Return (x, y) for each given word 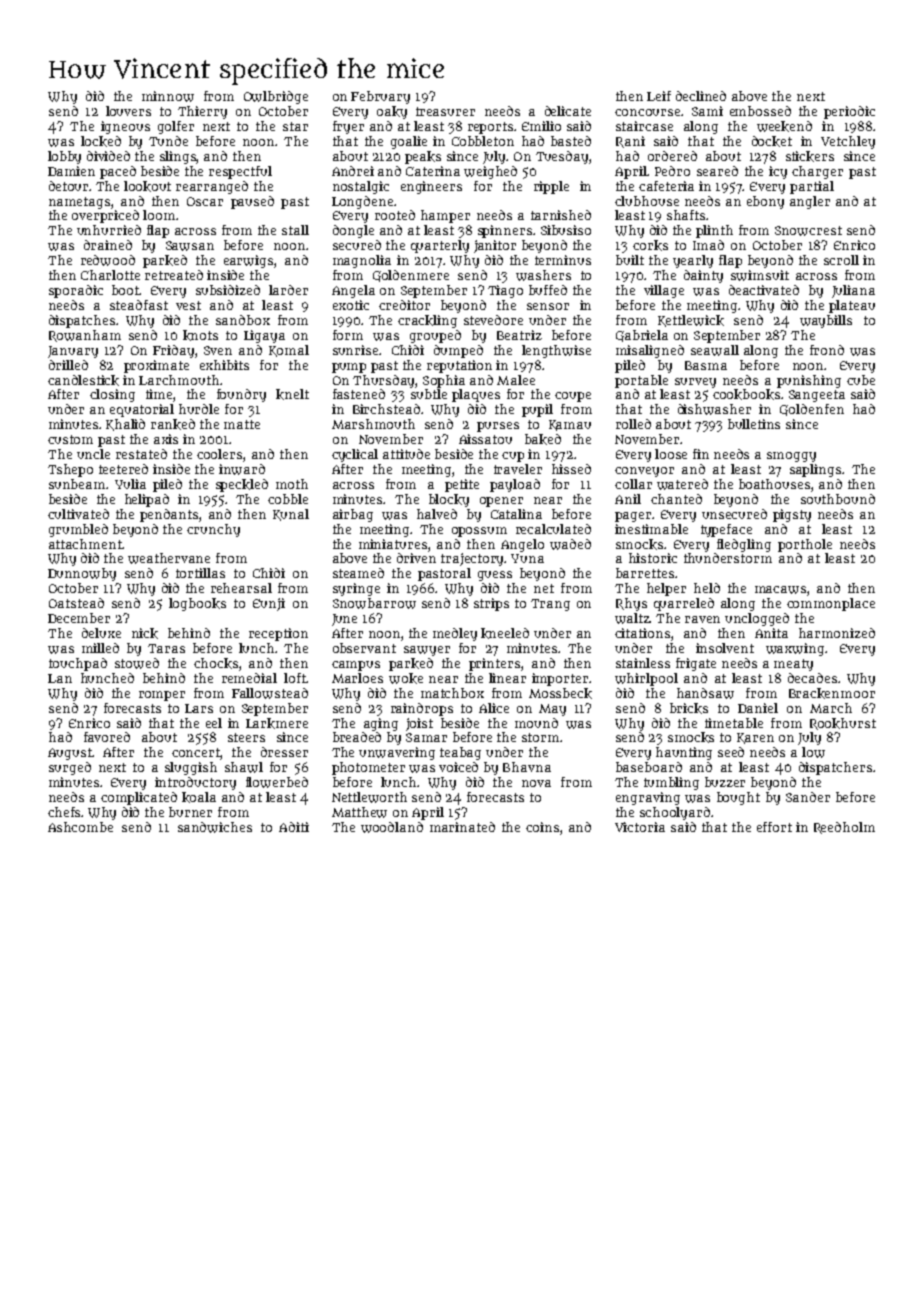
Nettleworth (369, 797)
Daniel (758, 708)
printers (494, 664)
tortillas (200, 573)
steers (246, 737)
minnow (168, 96)
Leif (659, 96)
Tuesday (562, 157)
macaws (780, 590)
